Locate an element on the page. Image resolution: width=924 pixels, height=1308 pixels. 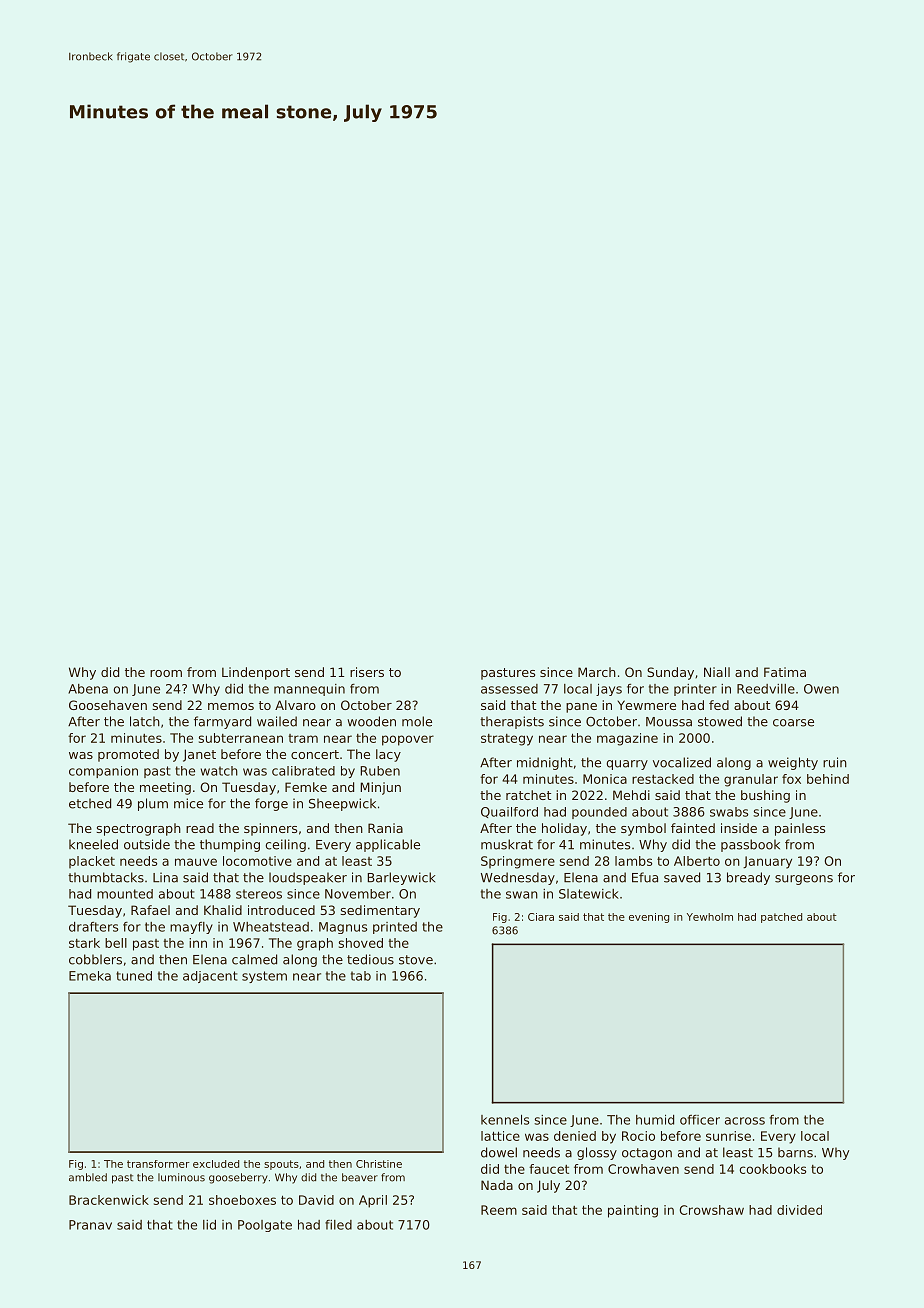
farmyard is located at coordinates (222, 722).
